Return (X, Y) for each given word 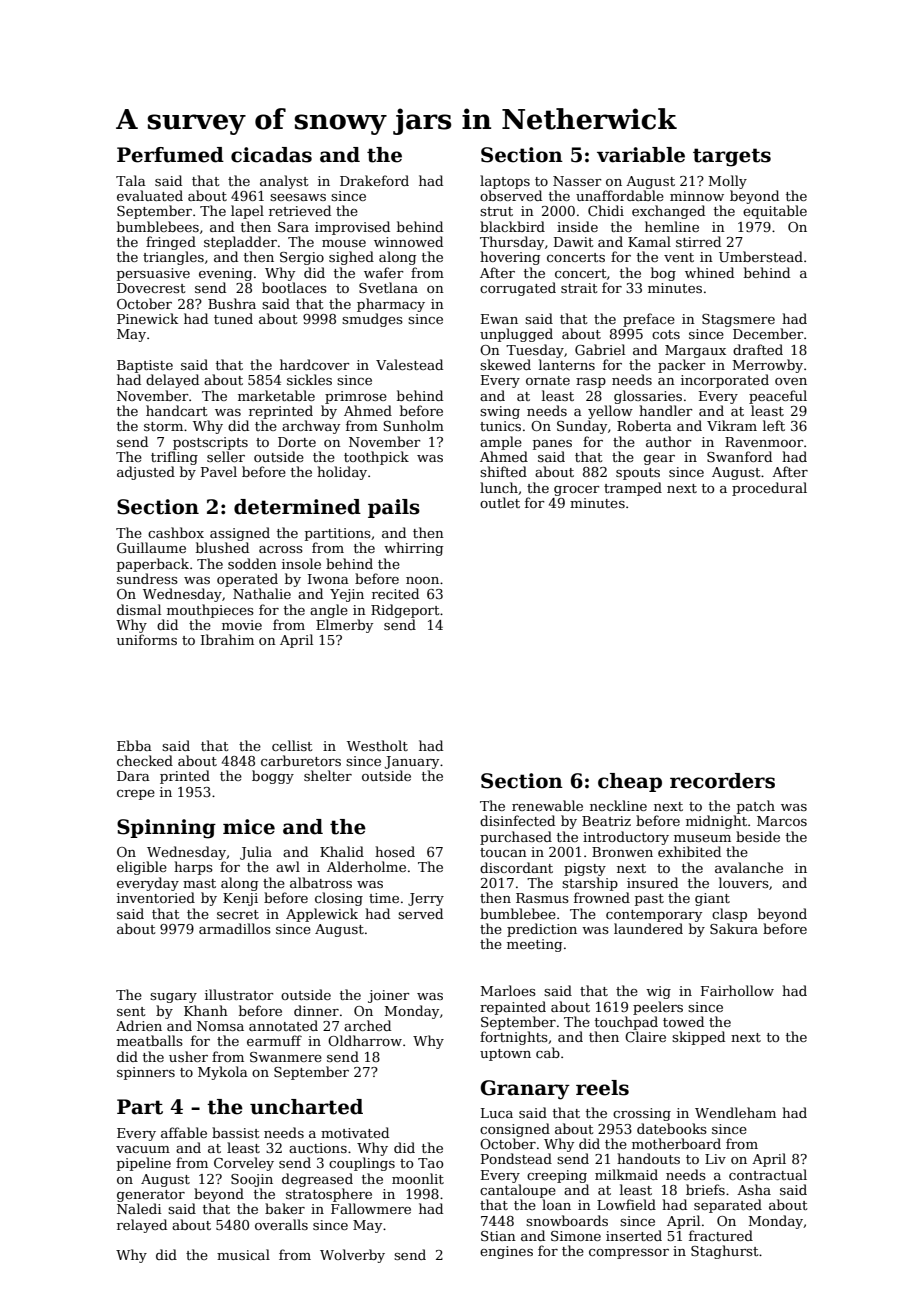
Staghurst (725, 1252)
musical (243, 1254)
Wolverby (352, 1256)
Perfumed (170, 155)
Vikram (732, 425)
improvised (352, 228)
